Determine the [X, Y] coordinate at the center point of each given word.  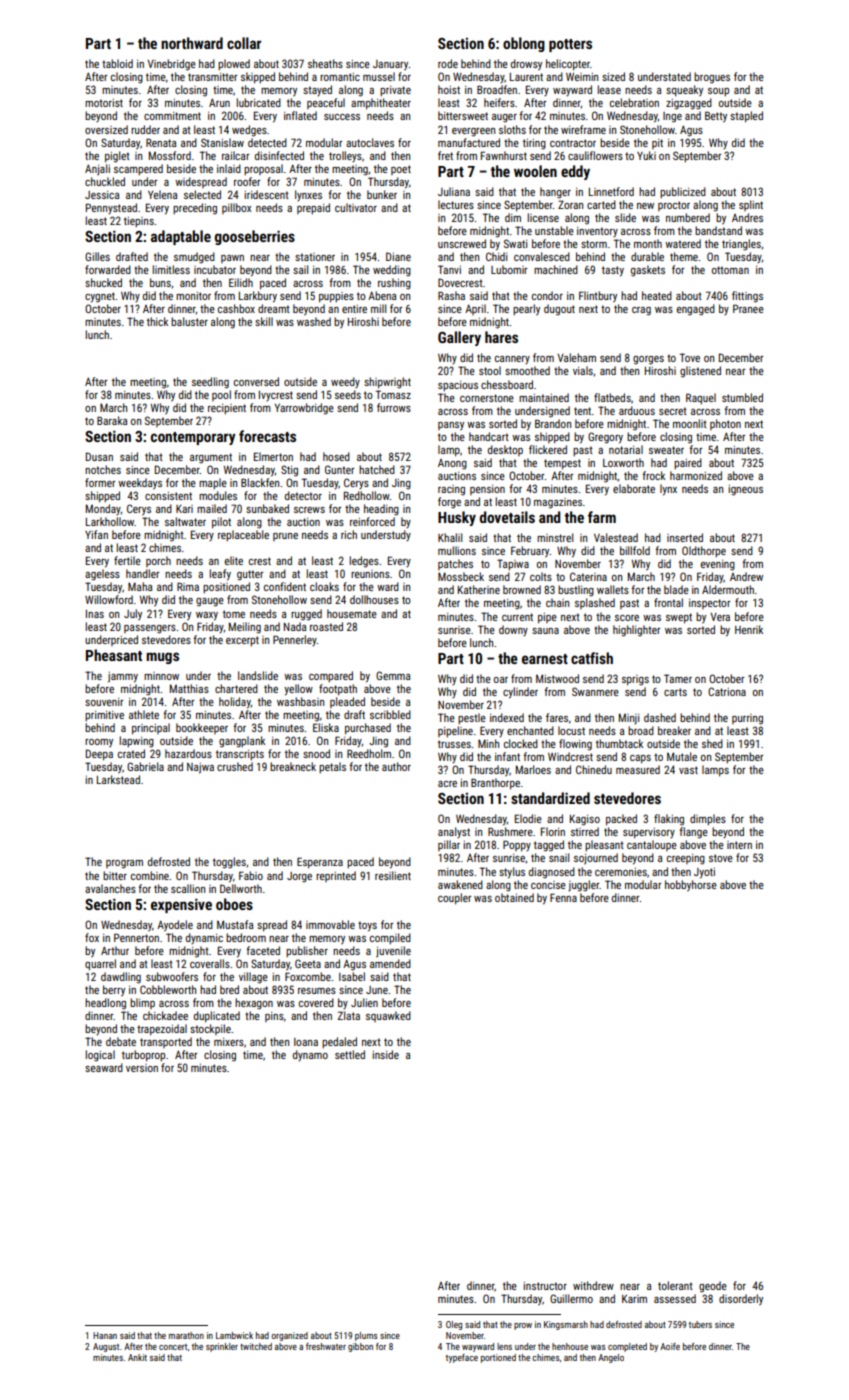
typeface [462, 1358]
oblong [524, 44]
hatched [377, 469]
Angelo [611, 1358]
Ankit [137, 1357]
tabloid [117, 63]
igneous [745, 490]
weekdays [140, 484]
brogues [712, 78]
